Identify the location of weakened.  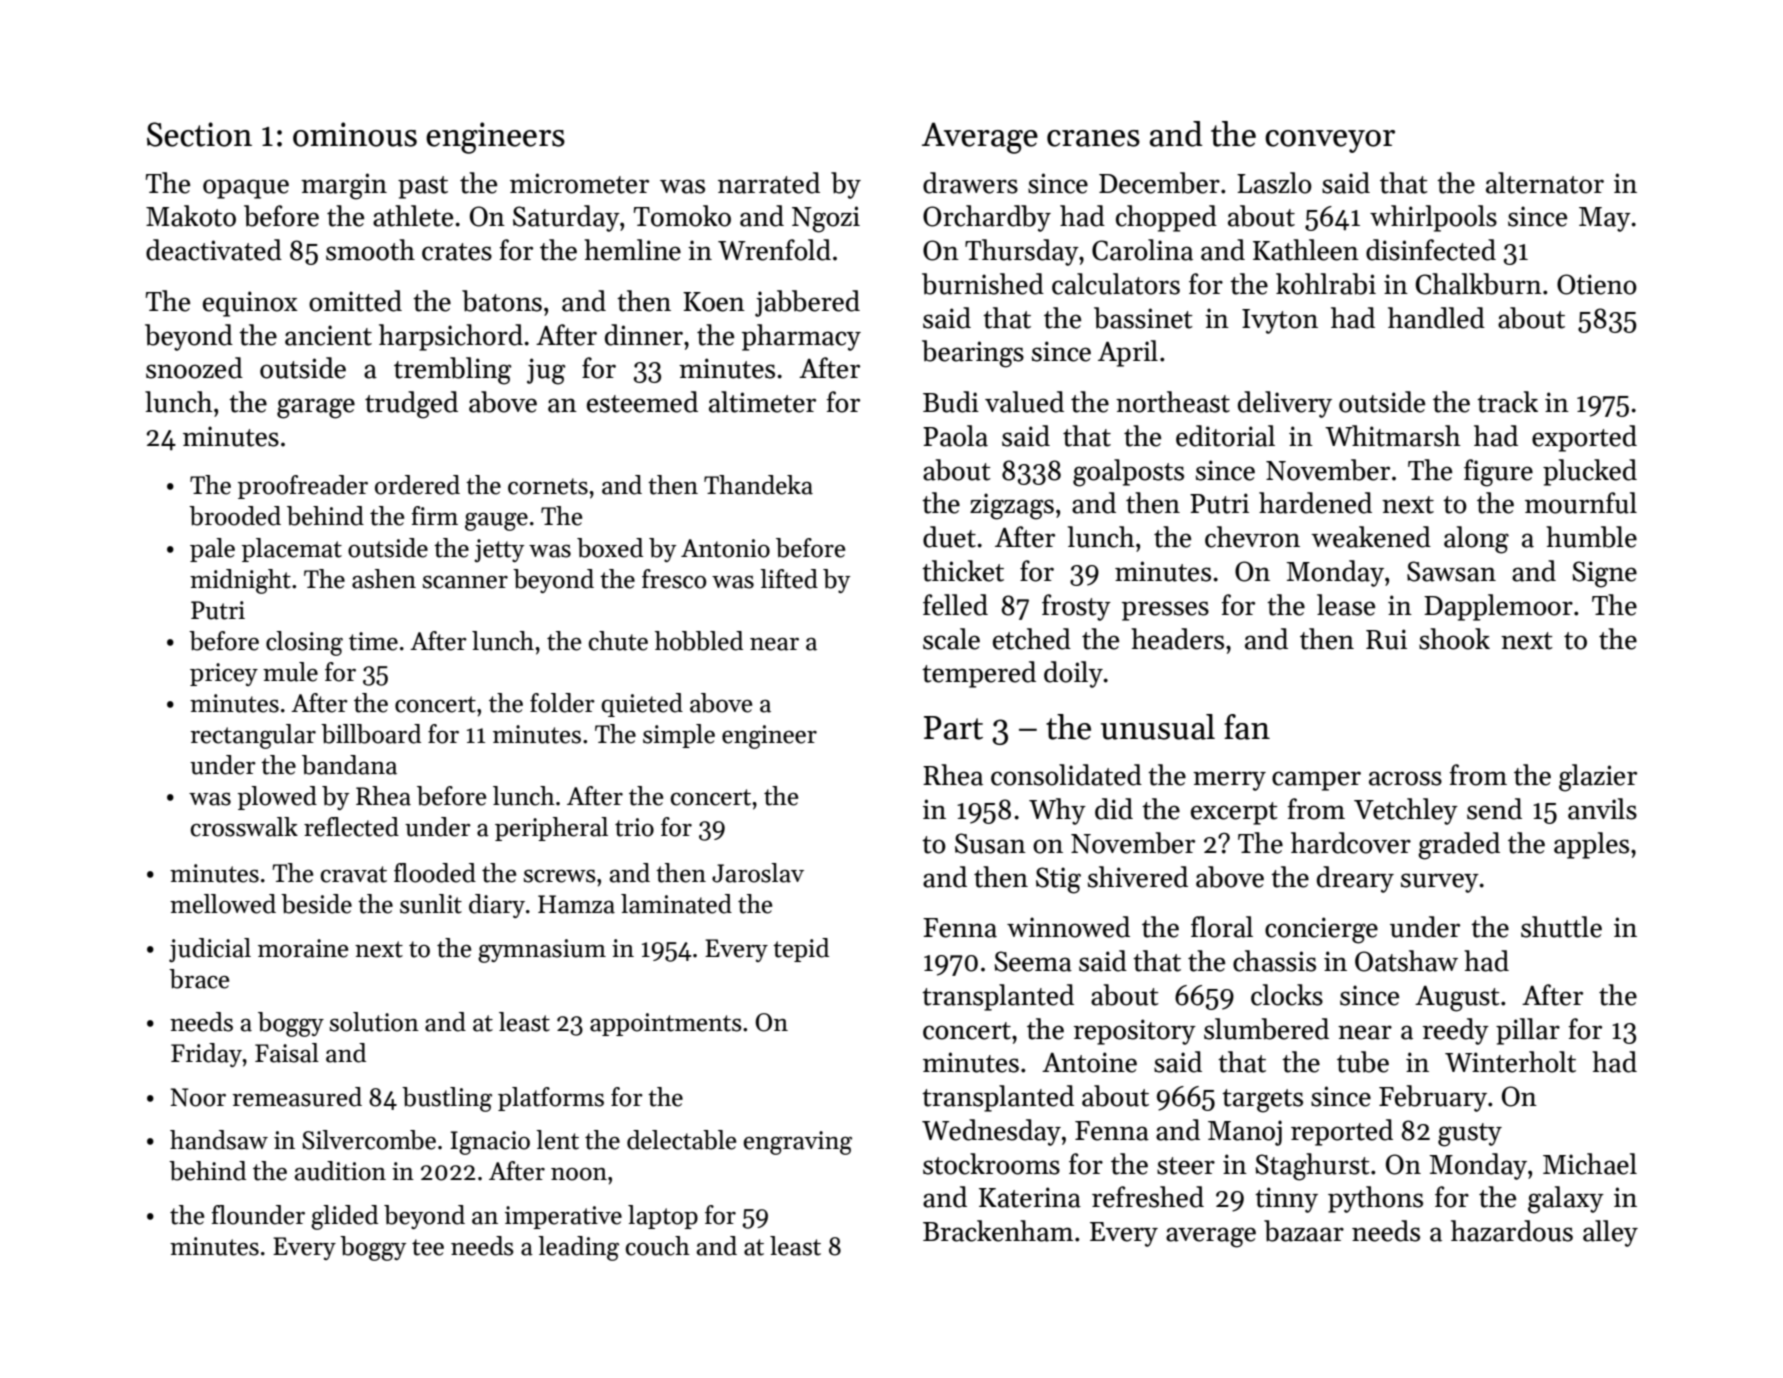
(1371, 537).
